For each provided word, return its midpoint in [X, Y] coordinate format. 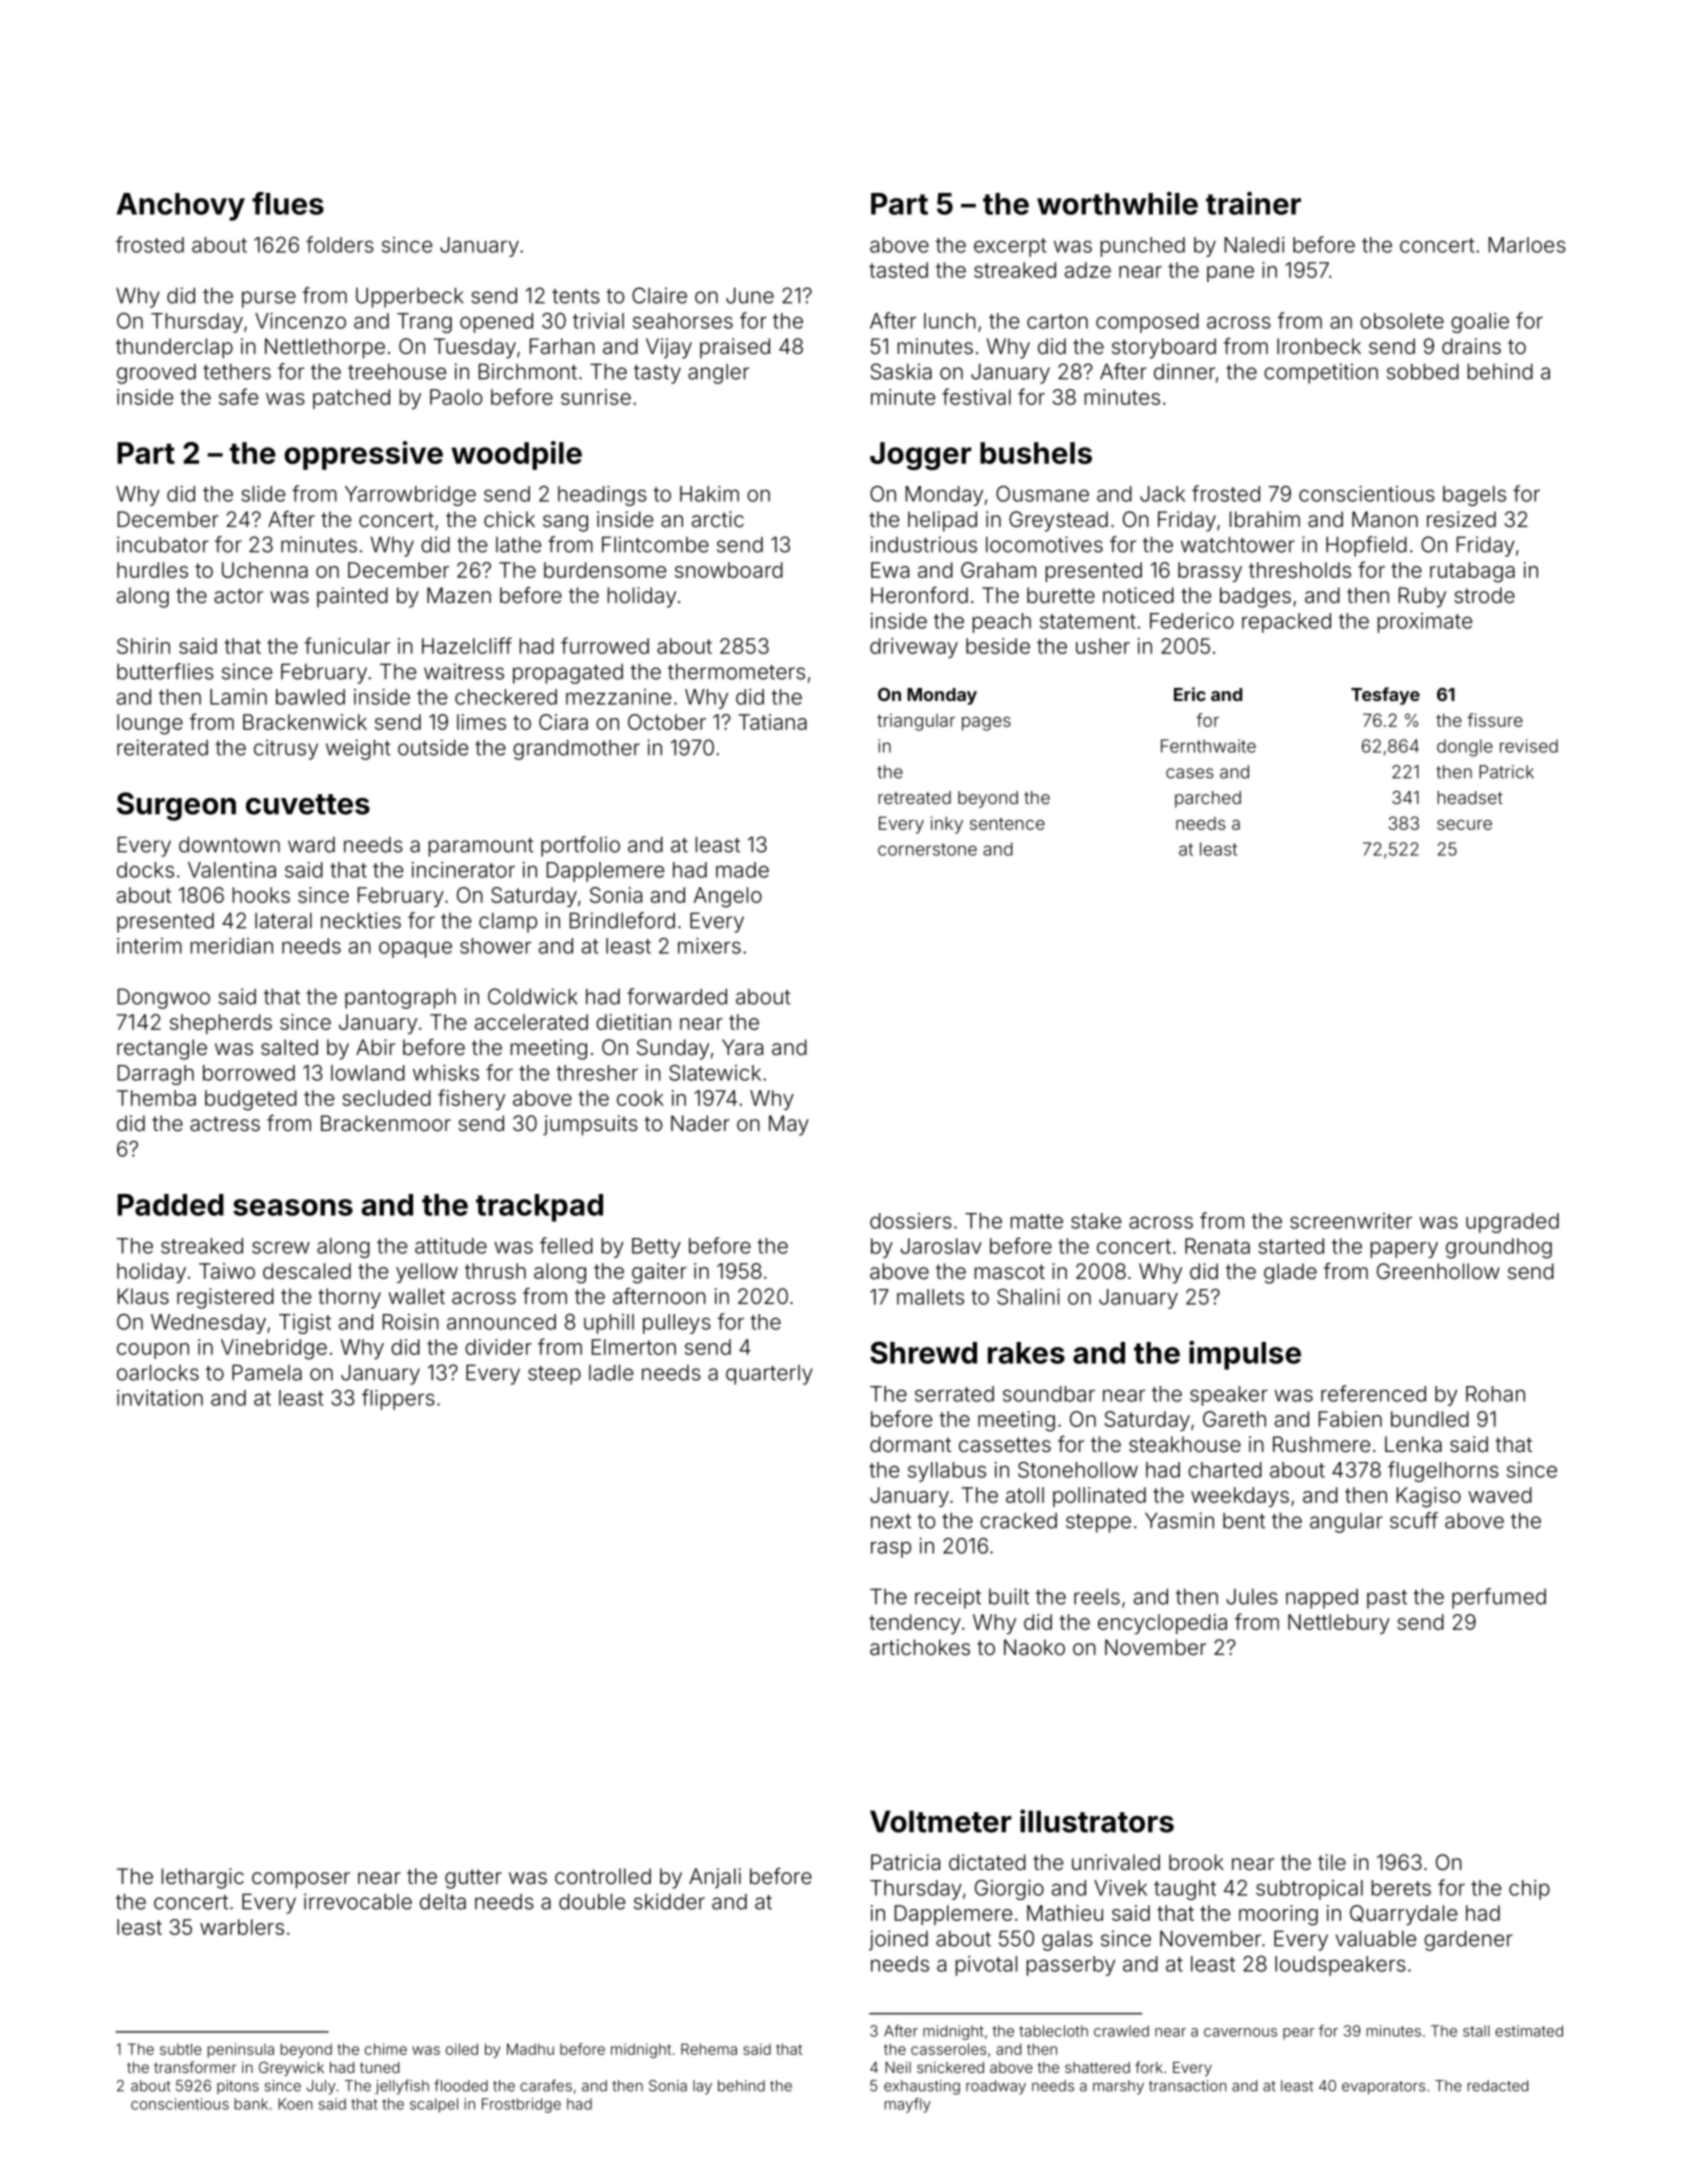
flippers [398, 1399]
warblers [242, 1927]
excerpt [1010, 247]
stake [1096, 1221]
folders [340, 244]
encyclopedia [1162, 1624]
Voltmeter [941, 1821]
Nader [700, 1123]
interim [149, 946]
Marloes [1527, 245]
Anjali [715, 1878]
